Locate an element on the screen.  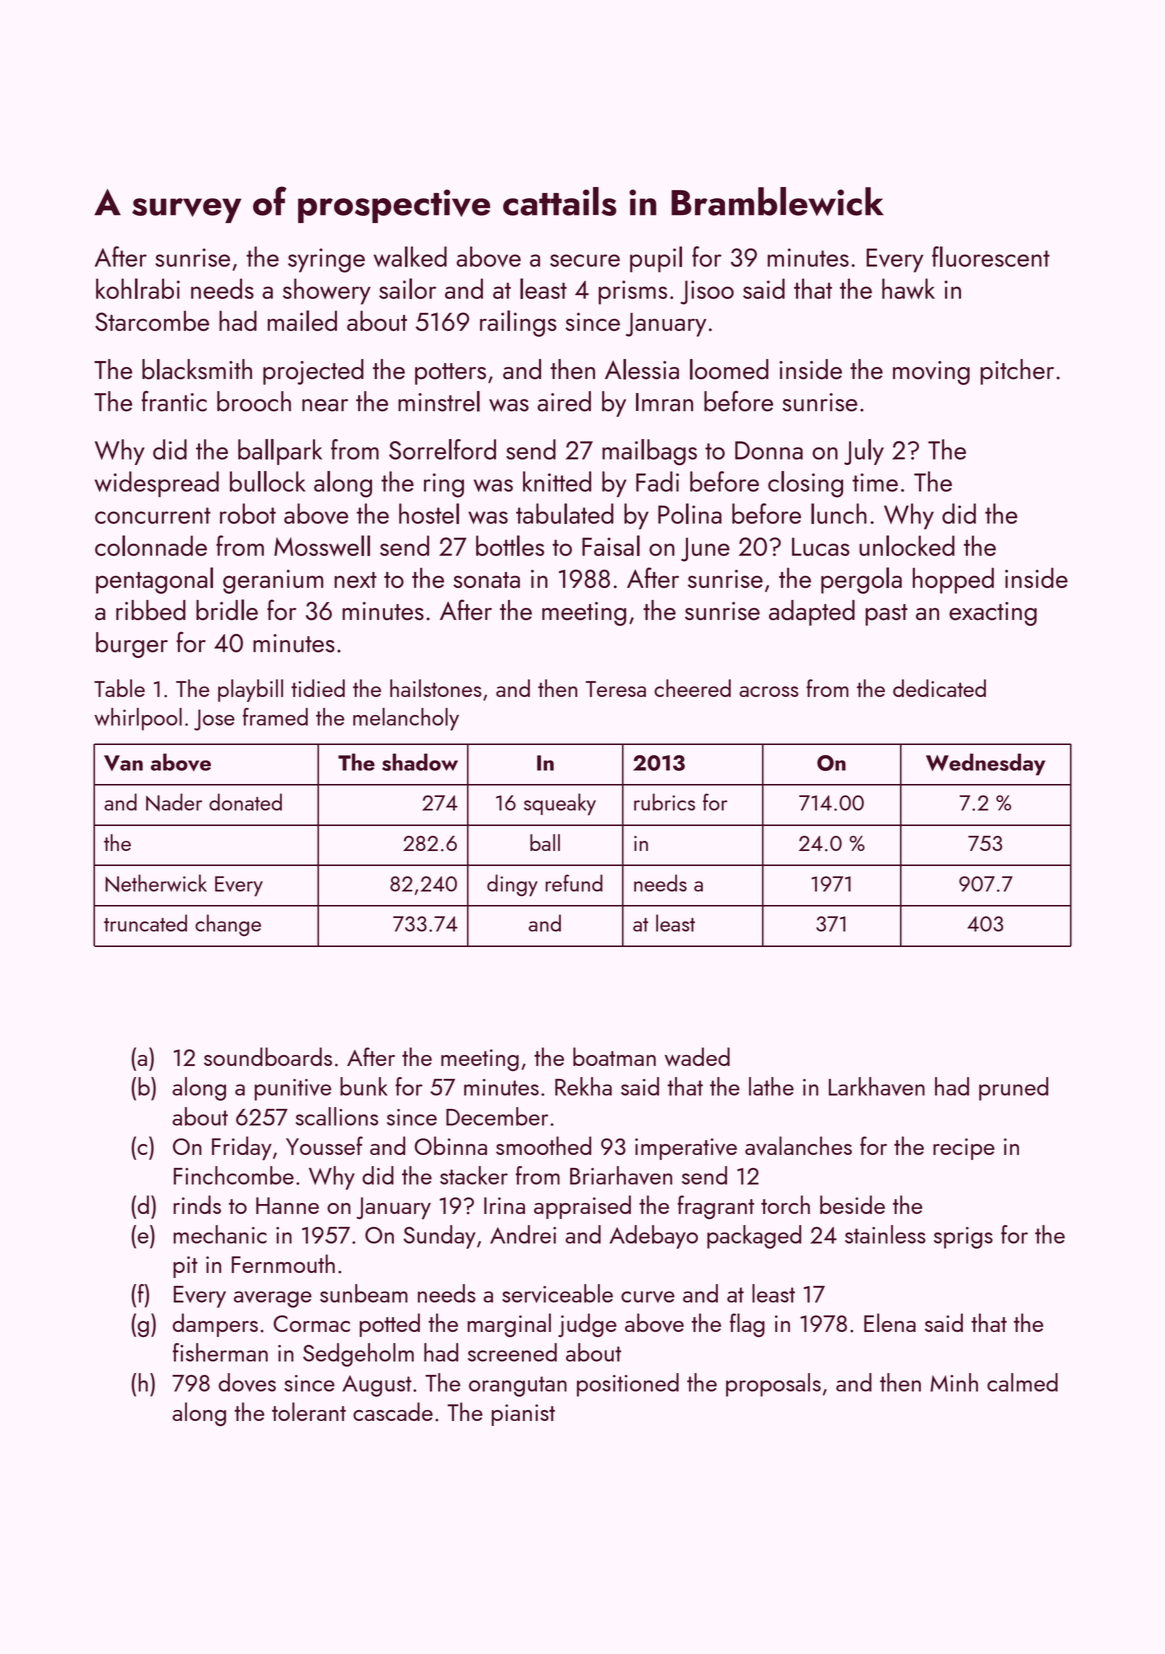
walked is located at coordinates (410, 256).
